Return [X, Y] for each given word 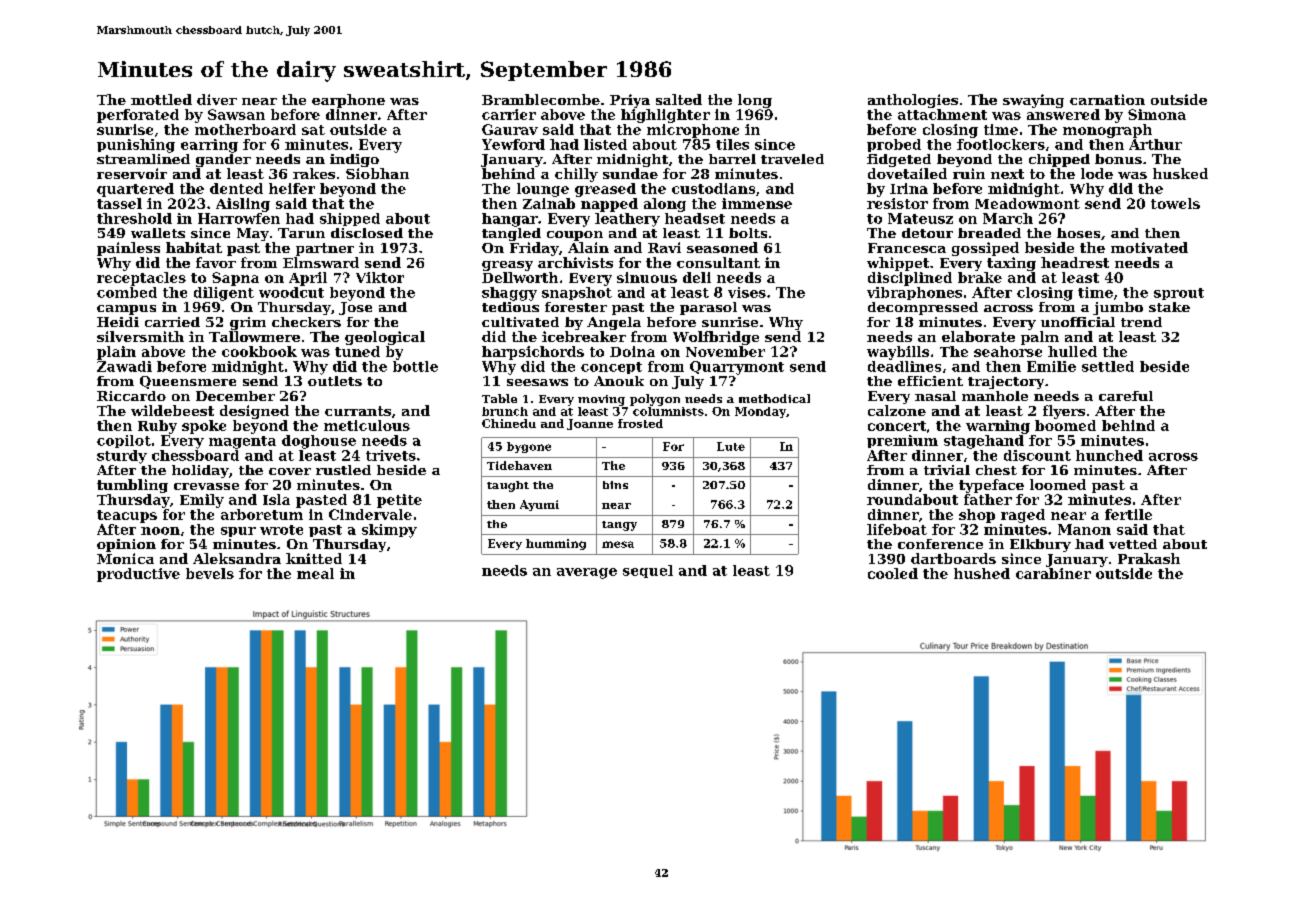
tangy [619, 526]
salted [679, 99]
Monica [125, 558]
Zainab [549, 203]
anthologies [913, 101]
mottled [161, 99]
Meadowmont [1027, 203]
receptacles [141, 279]
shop [977, 516]
